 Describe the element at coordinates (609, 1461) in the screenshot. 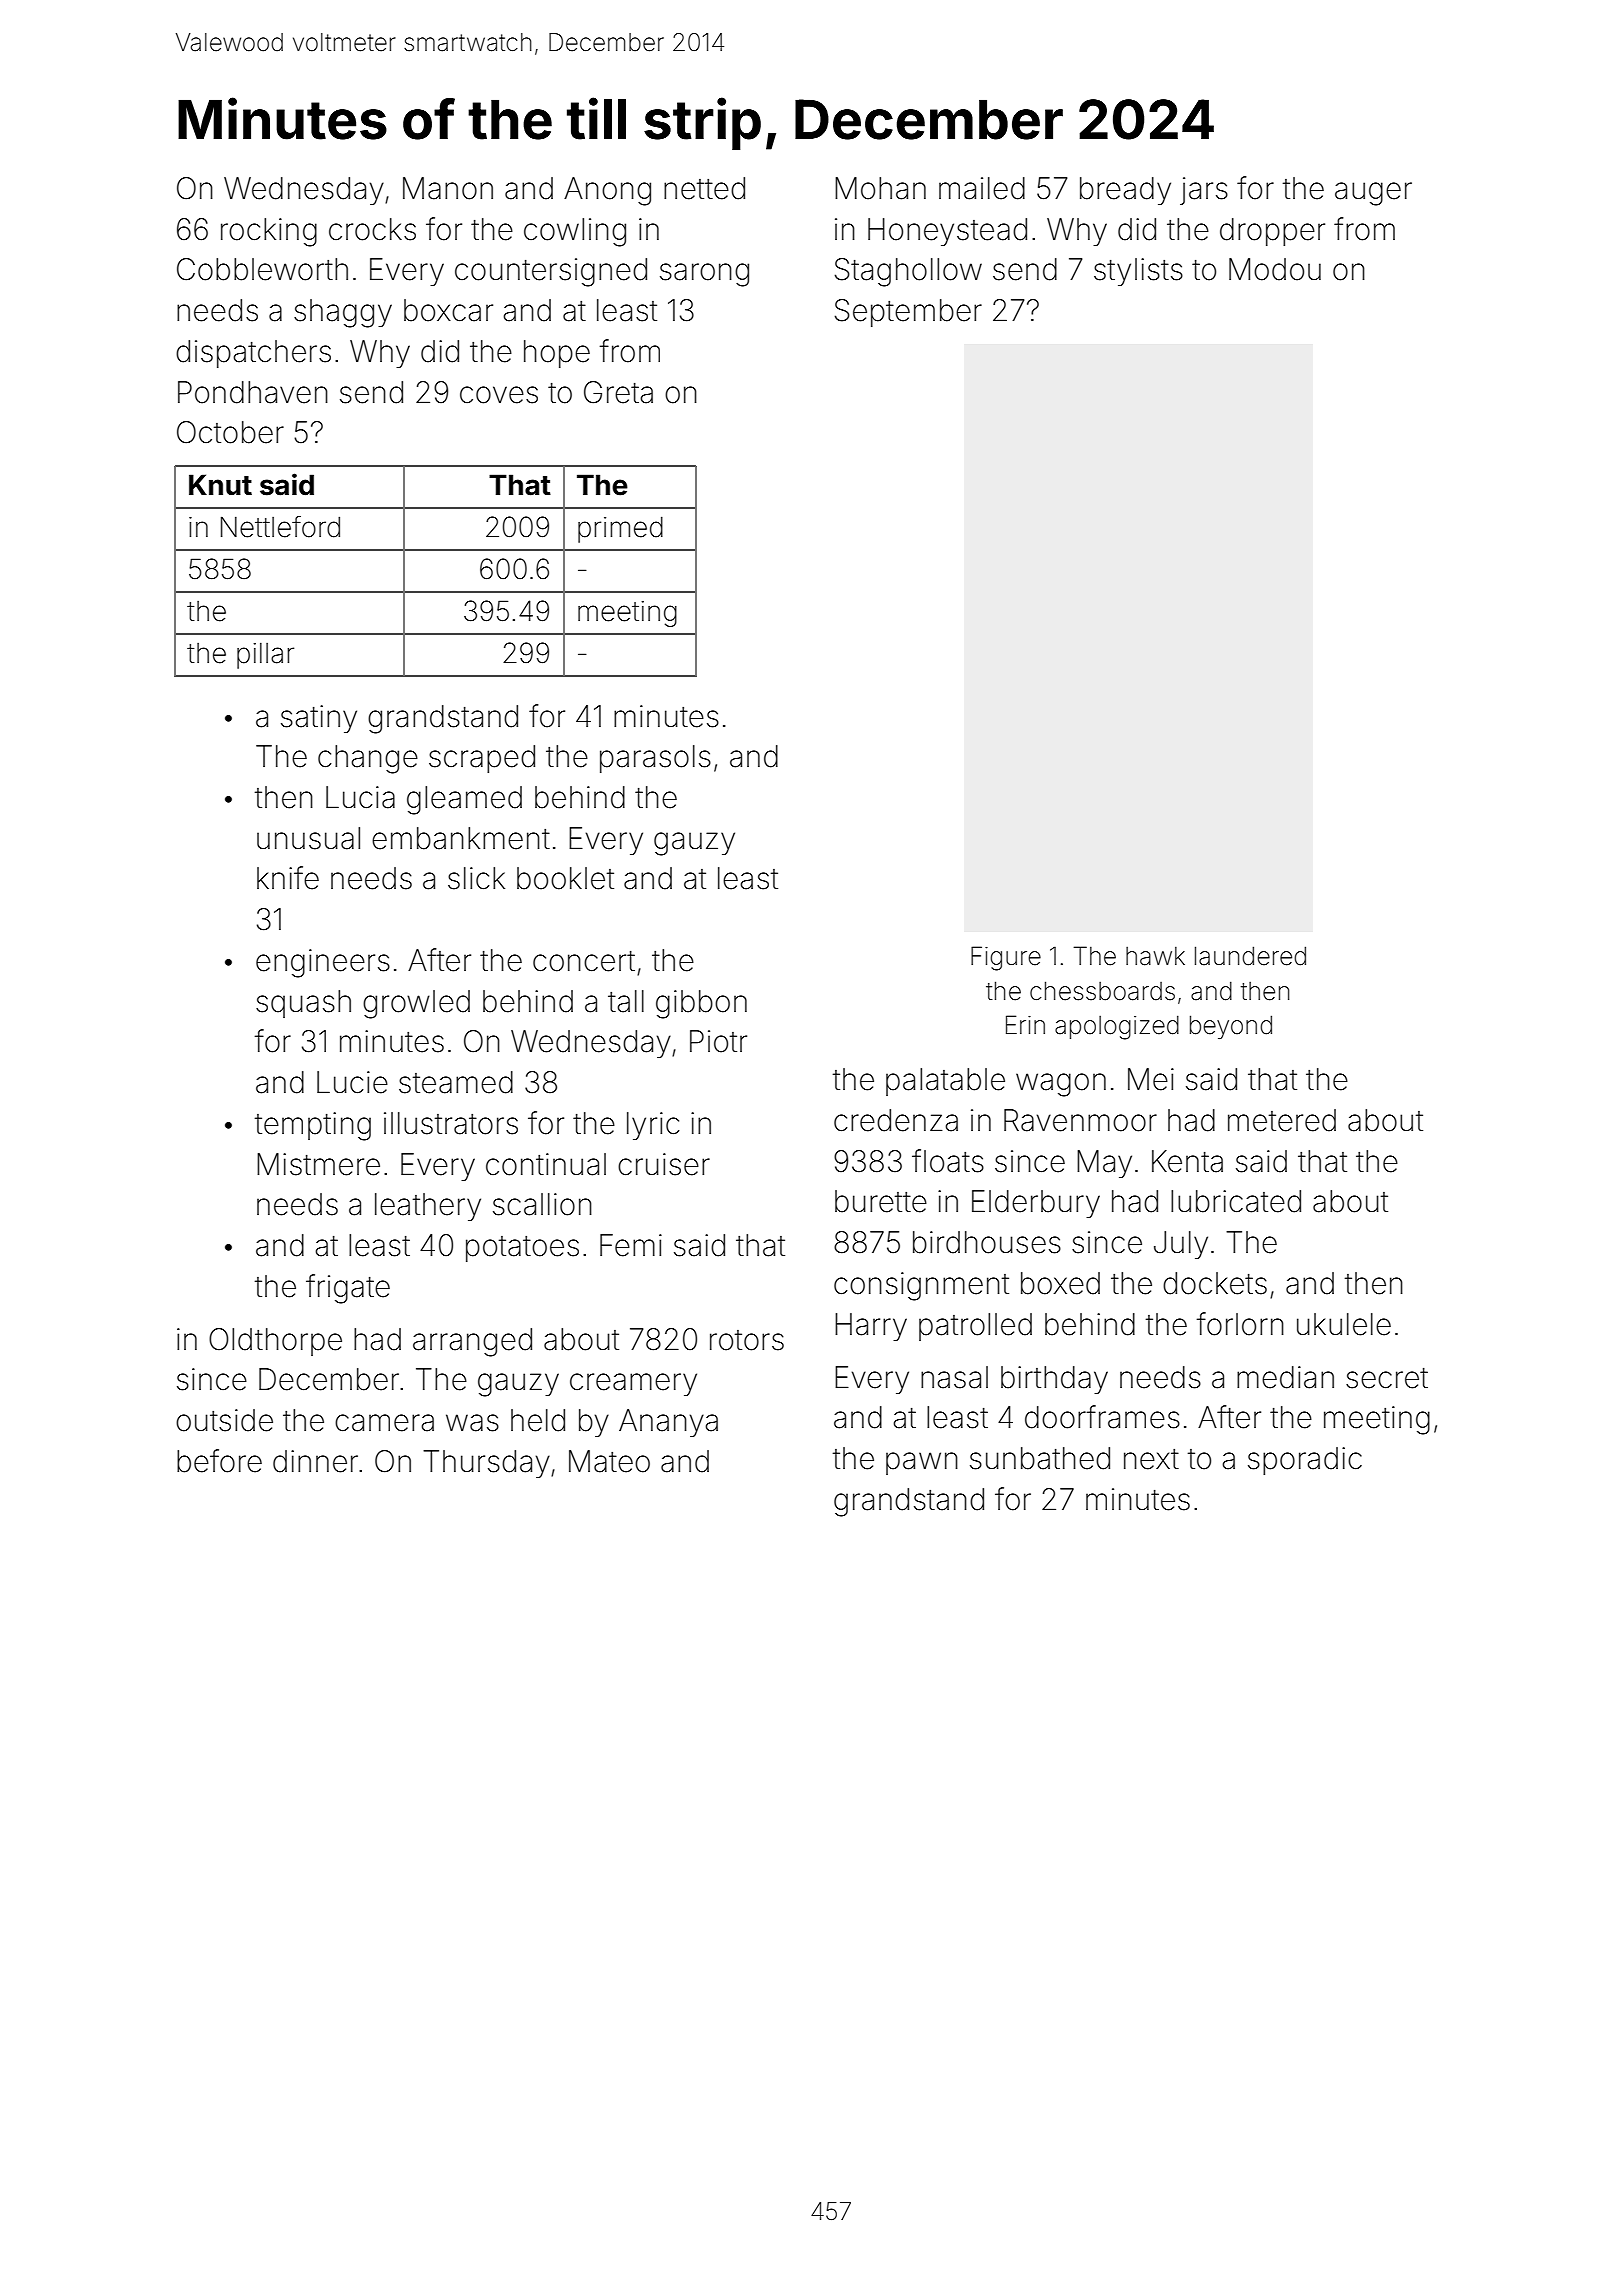

I see `Mateo` at that location.
